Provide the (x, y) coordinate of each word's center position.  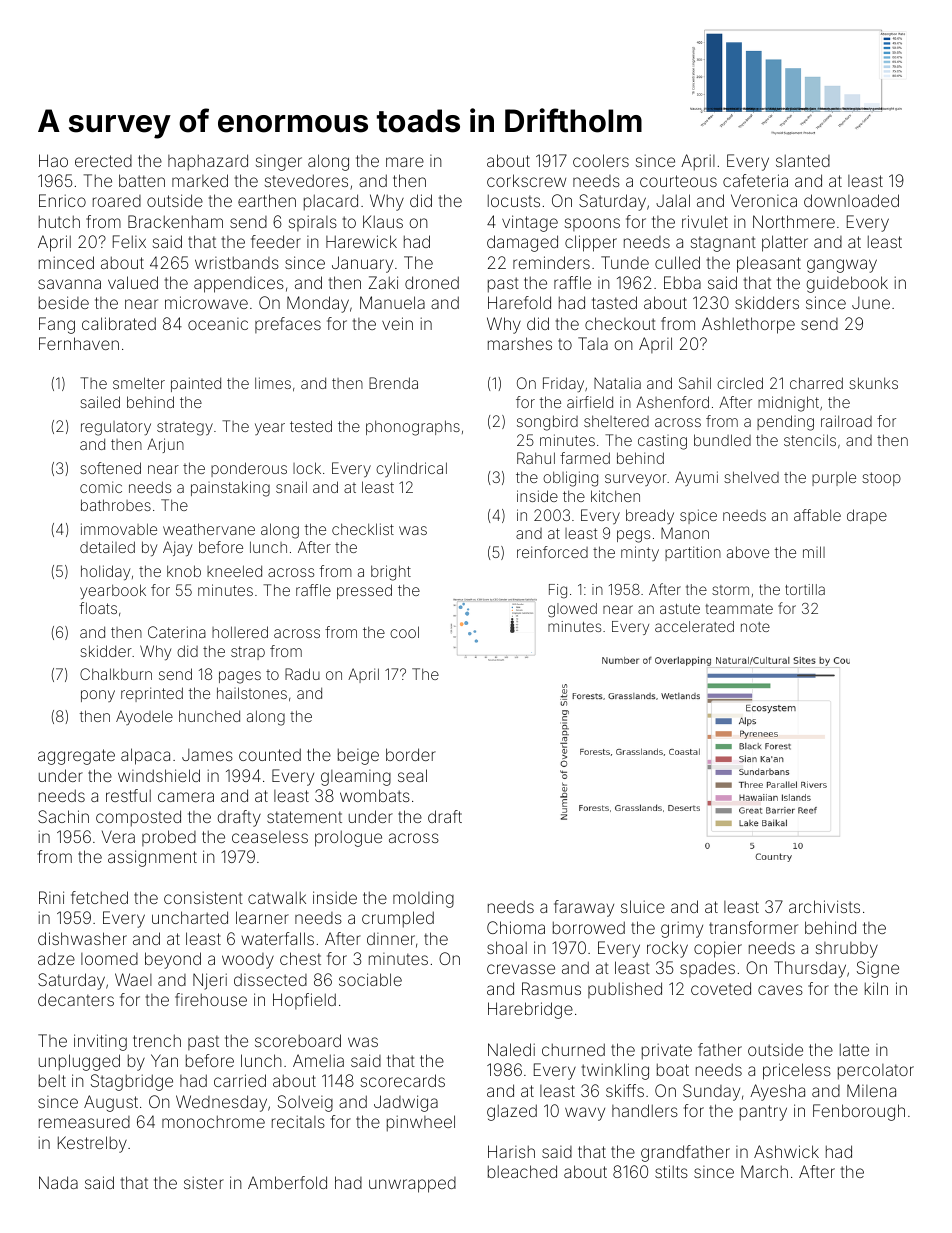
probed (169, 838)
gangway (842, 266)
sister (204, 1182)
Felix (129, 241)
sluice (643, 906)
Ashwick (786, 1151)
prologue (348, 838)
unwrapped (412, 1185)
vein (397, 323)
